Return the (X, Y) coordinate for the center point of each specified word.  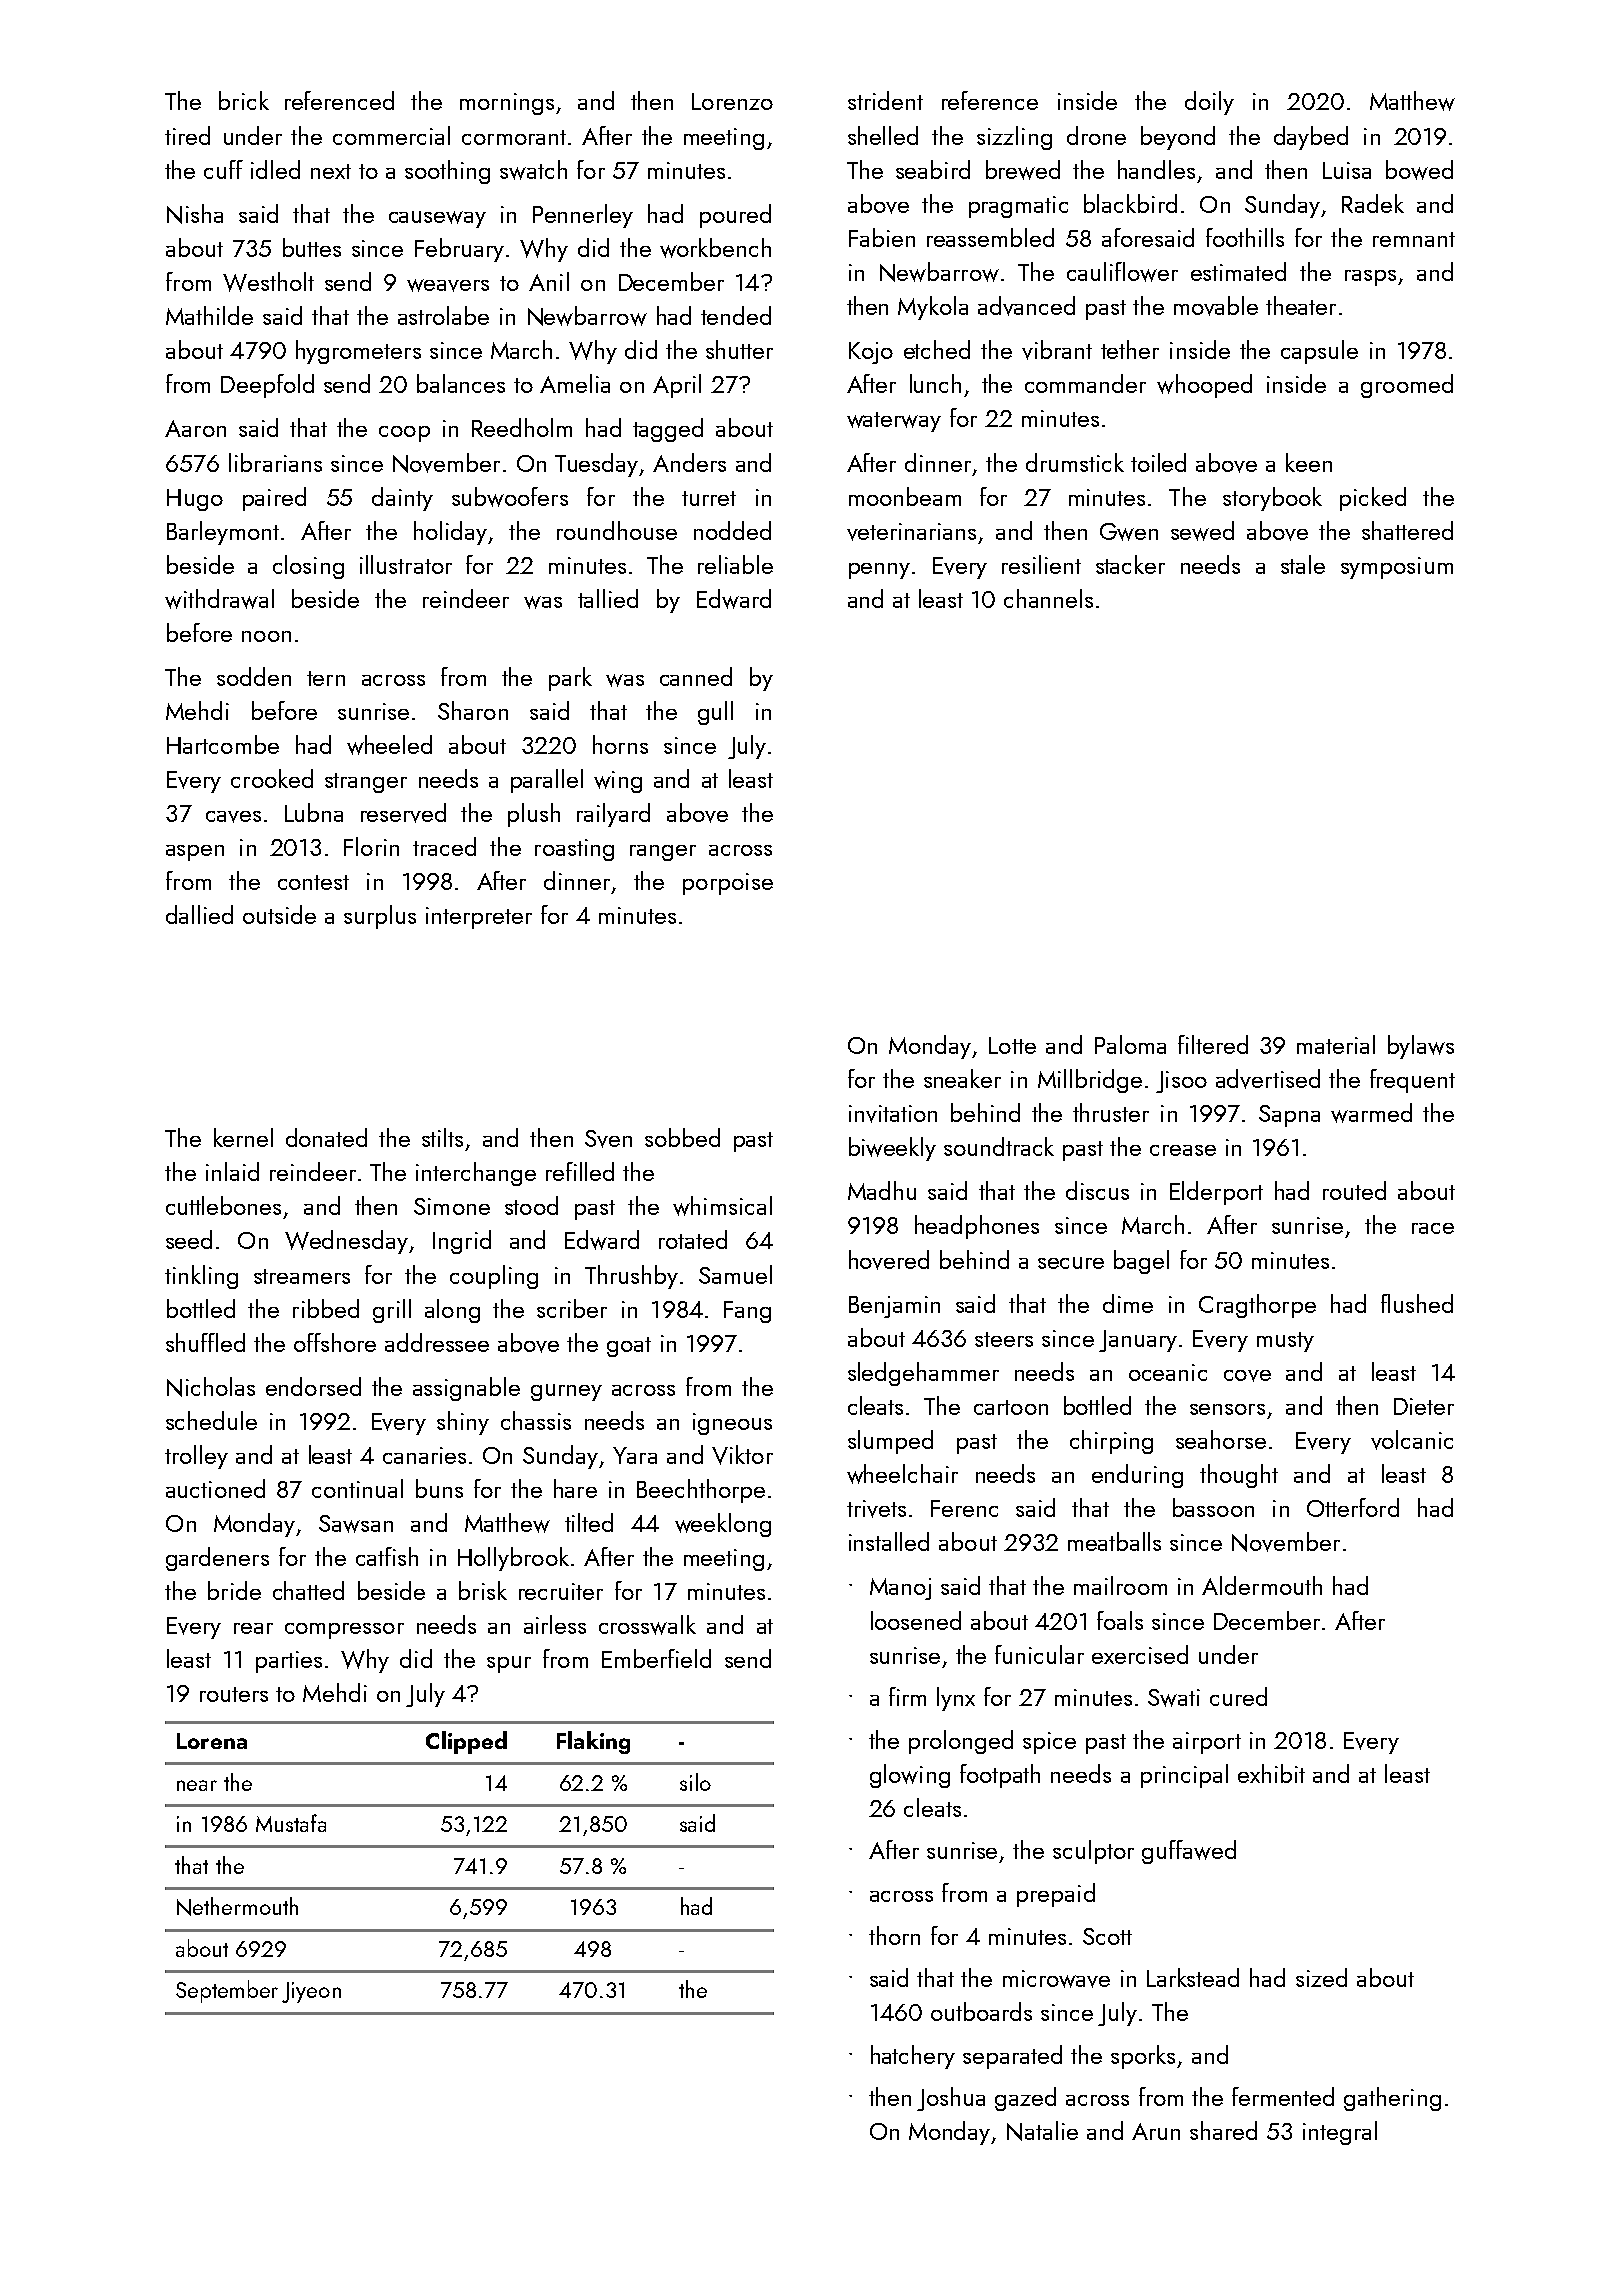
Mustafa (291, 1823)
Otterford (1353, 1507)
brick (244, 100)
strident (885, 100)
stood (531, 1205)
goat (629, 1347)
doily (1209, 103)
